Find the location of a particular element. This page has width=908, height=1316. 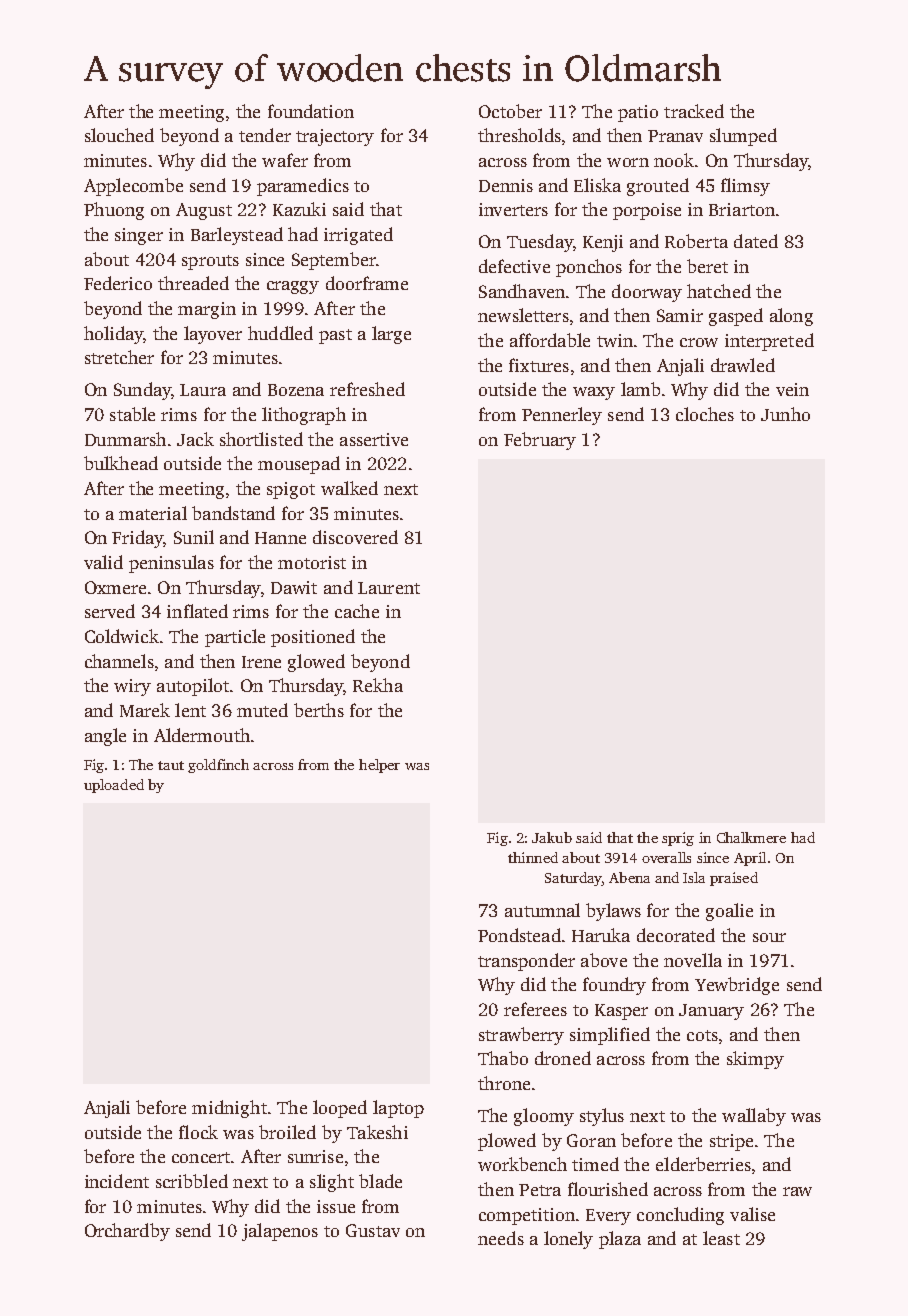

Thabo is located at coordinates (503, 1058).
